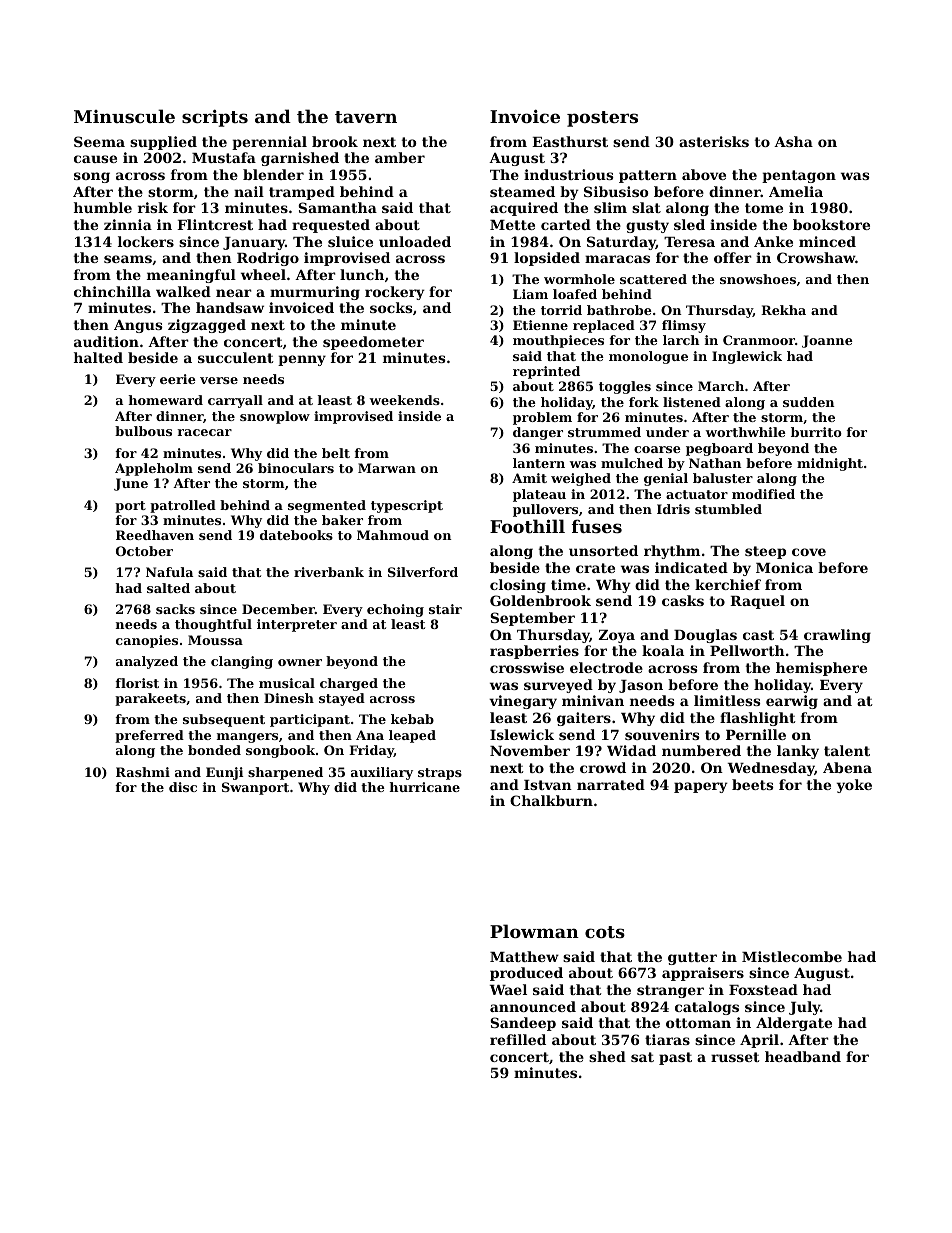  What do you see at coordinates (183, 787) in the screenshot?
I see `disc` at bounding box center [183, 787].
